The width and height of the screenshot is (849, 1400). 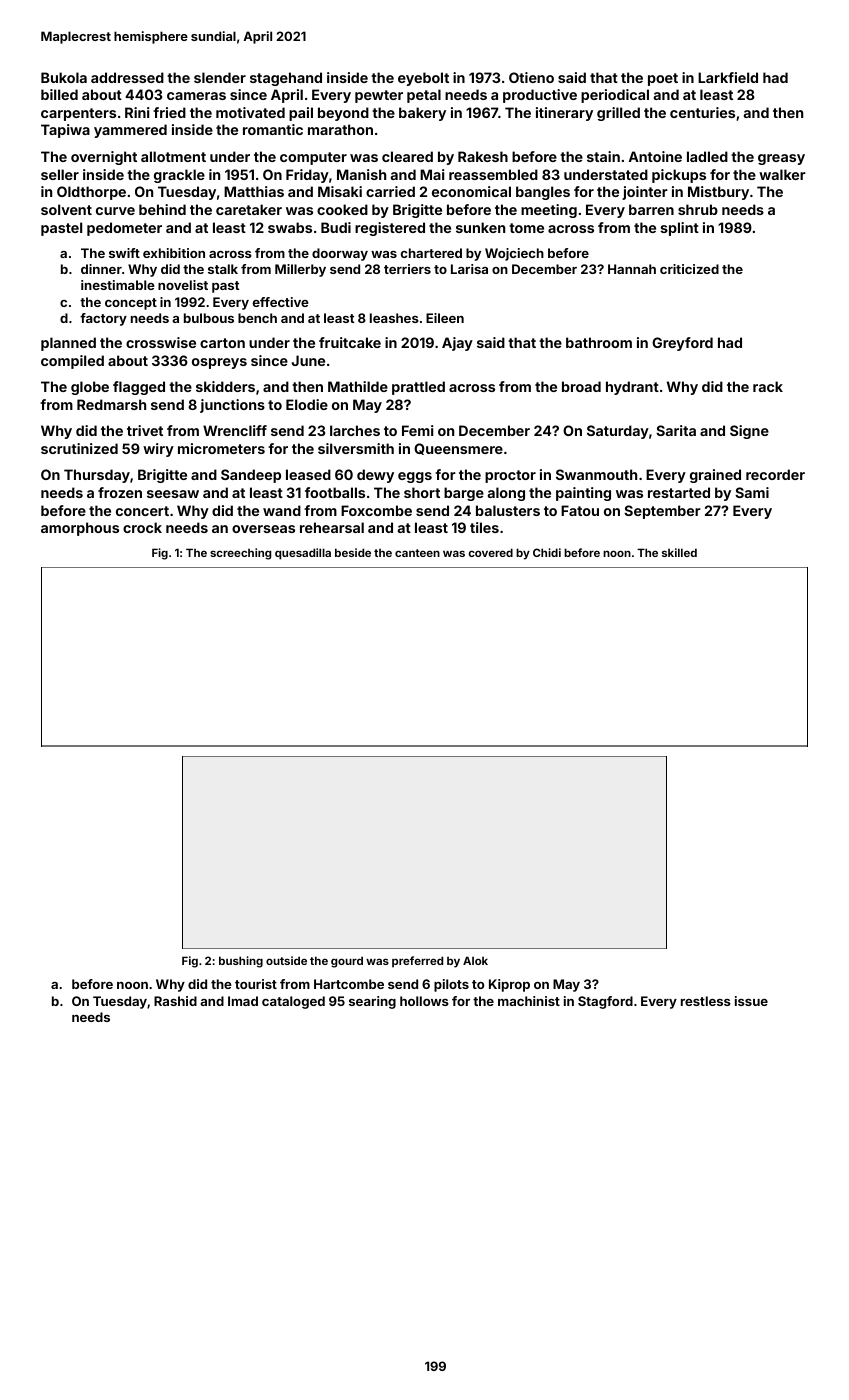 I want to click on issue, so click(x=751, y=1001).
